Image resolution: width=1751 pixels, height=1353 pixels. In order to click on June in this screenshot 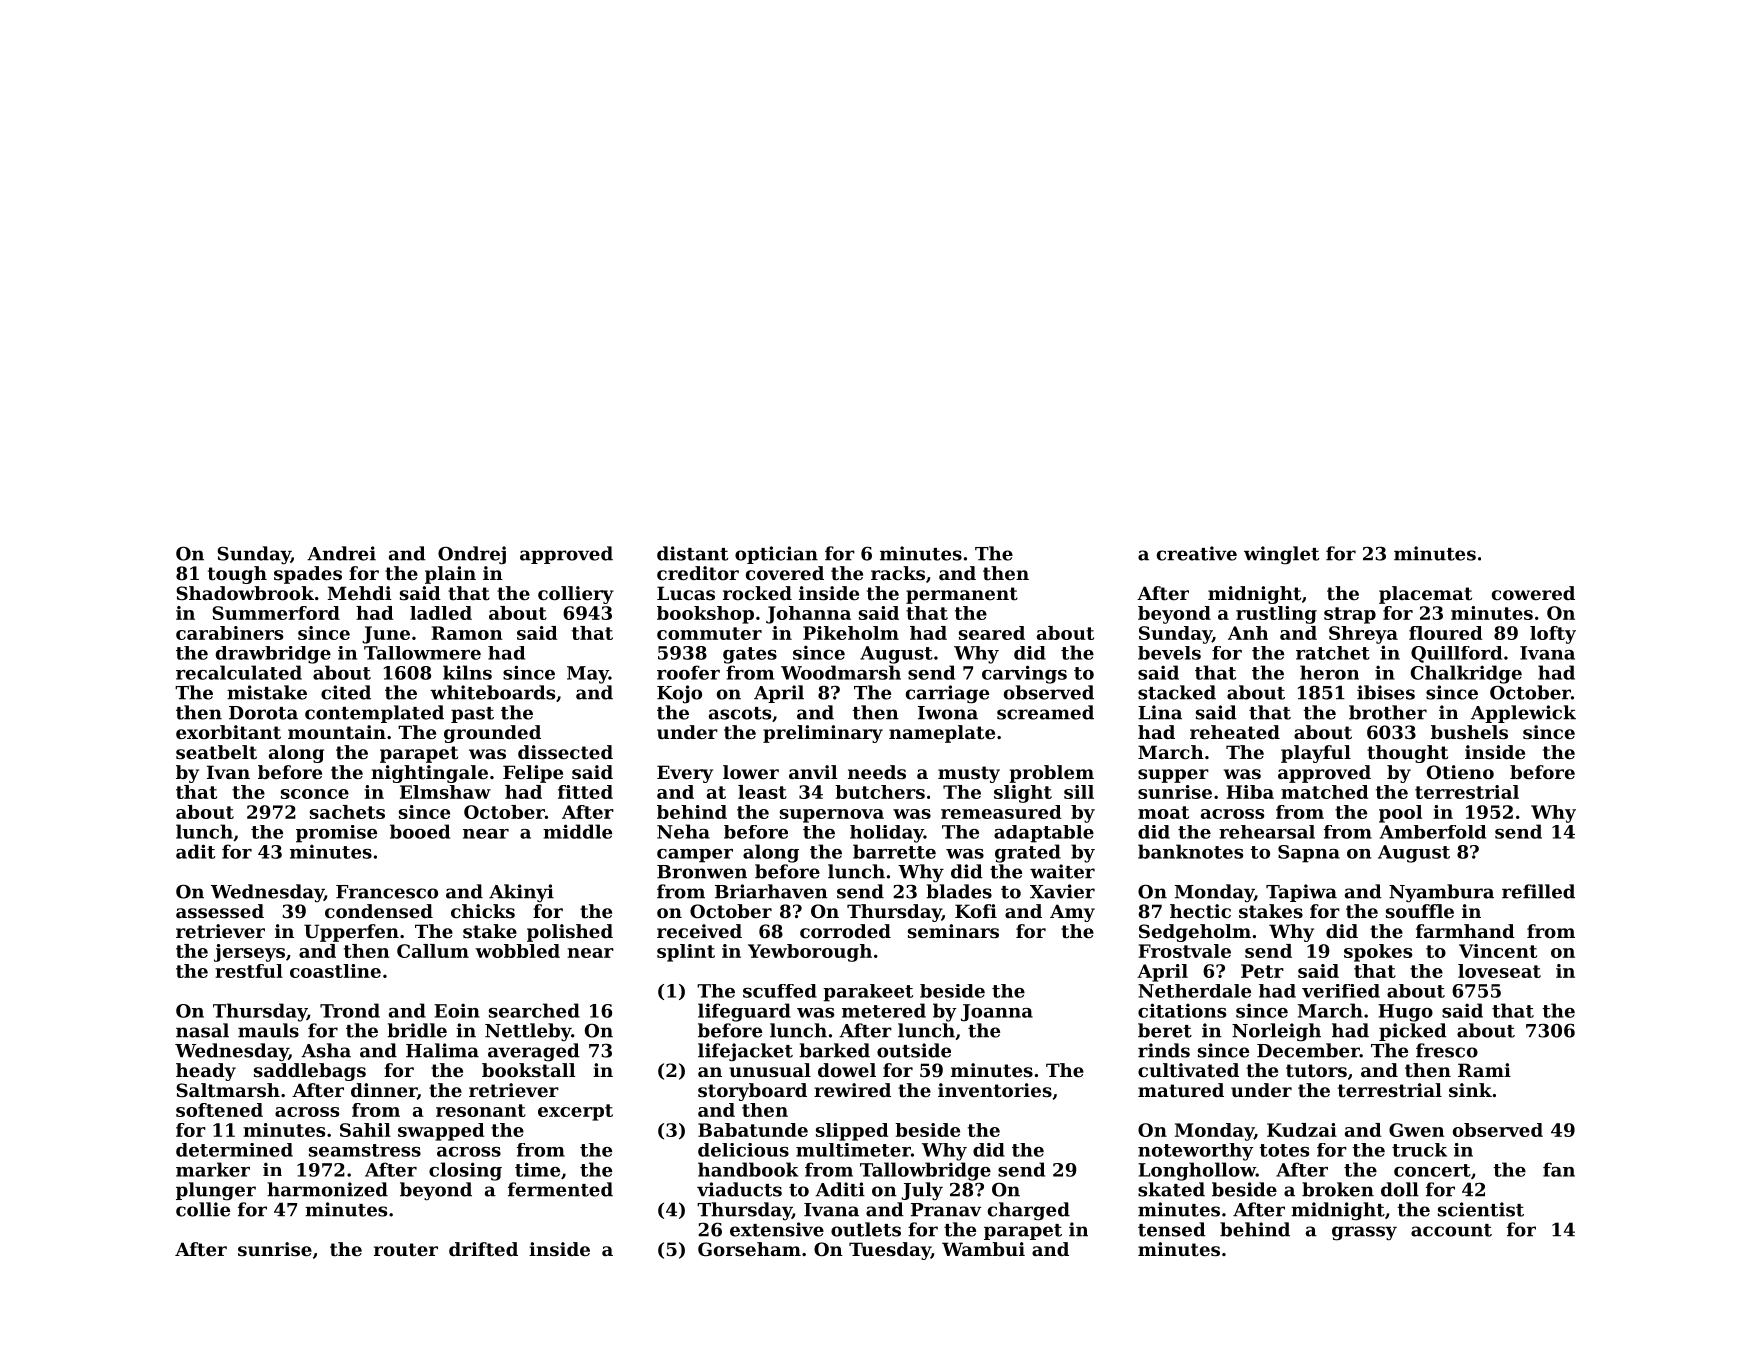, I will do `click(386, 635)`.
